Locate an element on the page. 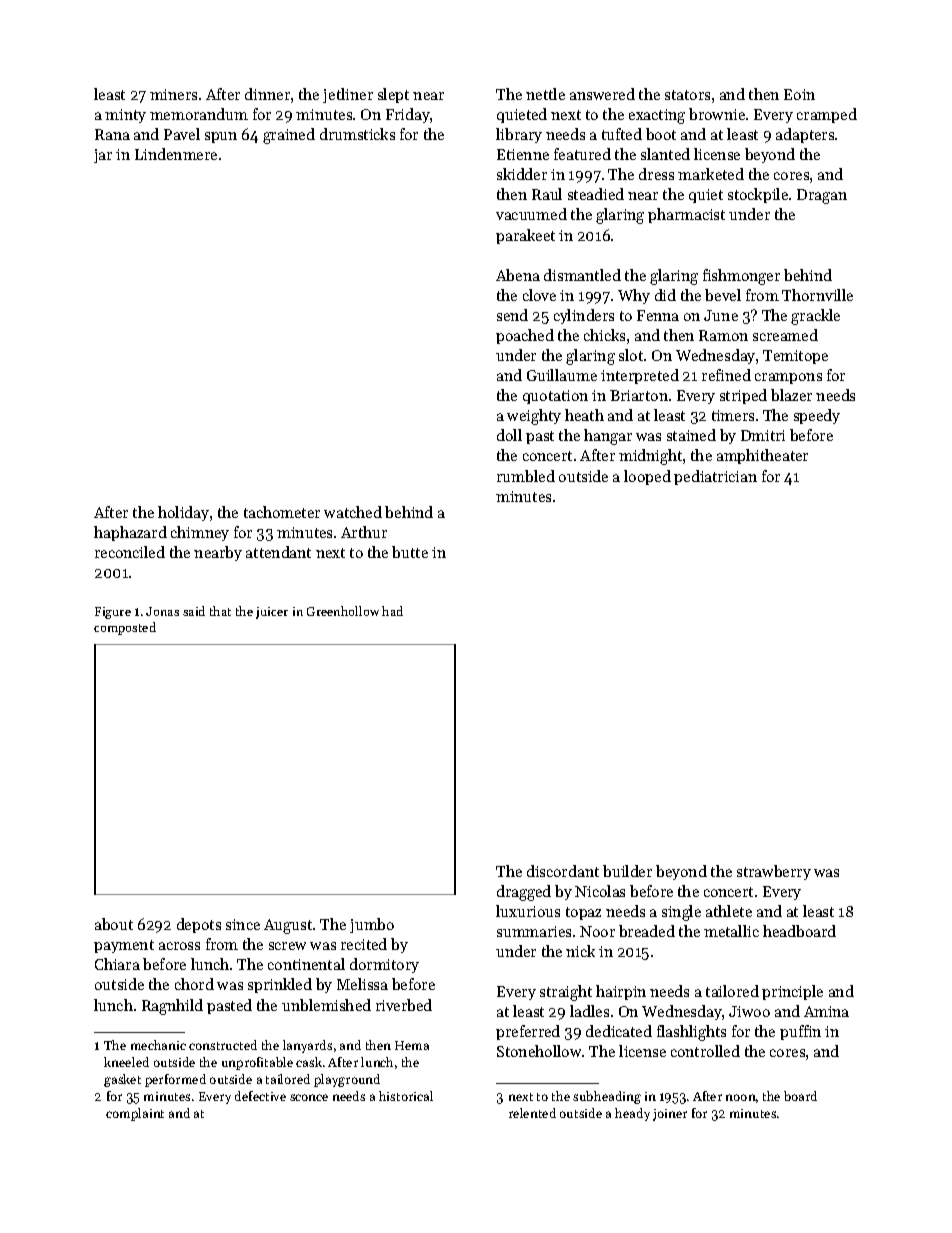 The height and width of the document is (1233, 952). holiday is located at coordinates (183, 513).
